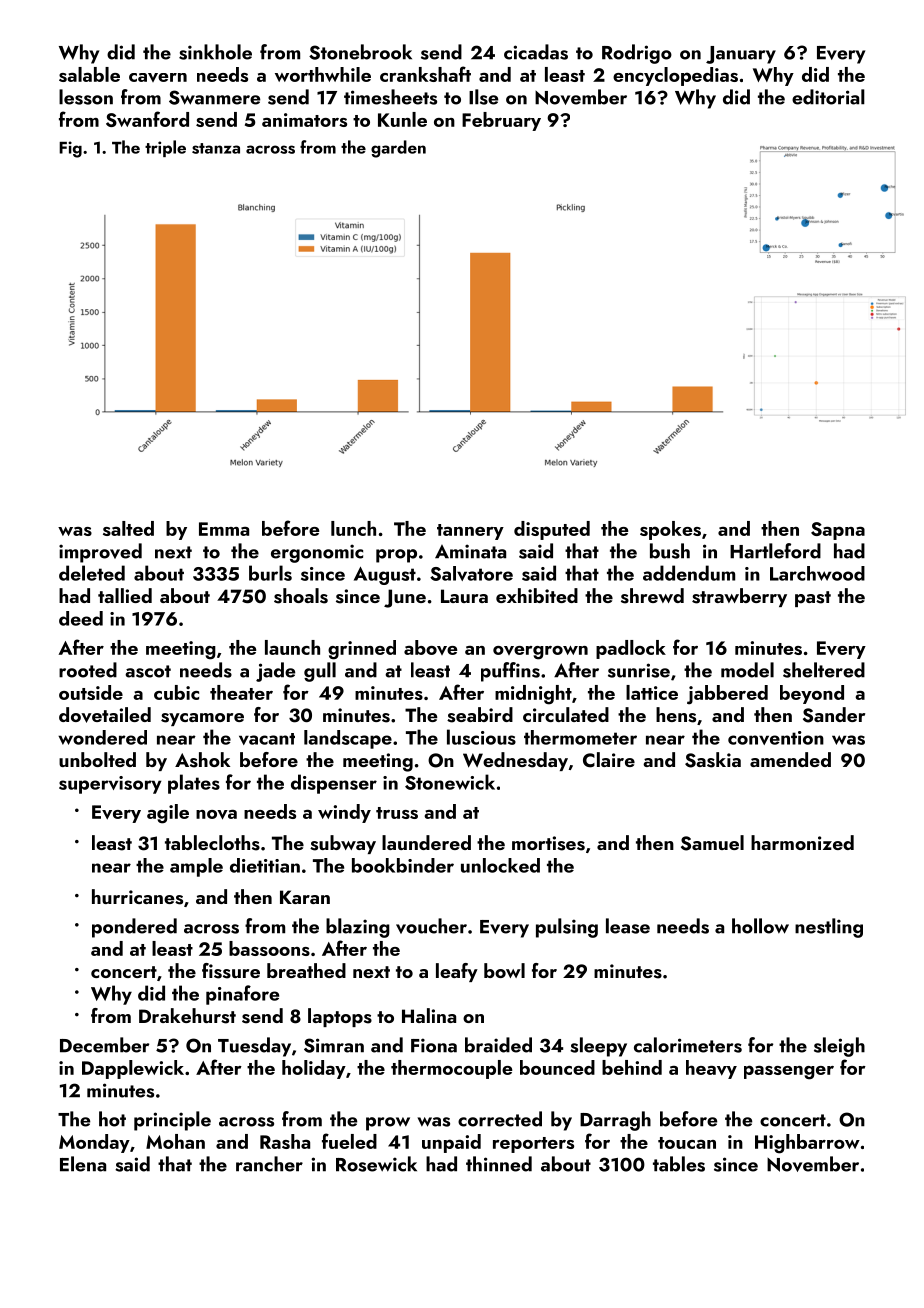 The width and height of the page is (924, 1308). What do you see at coordinates (533, 695) in the page?
I see `midnight` at bounding box center [533, 695].
